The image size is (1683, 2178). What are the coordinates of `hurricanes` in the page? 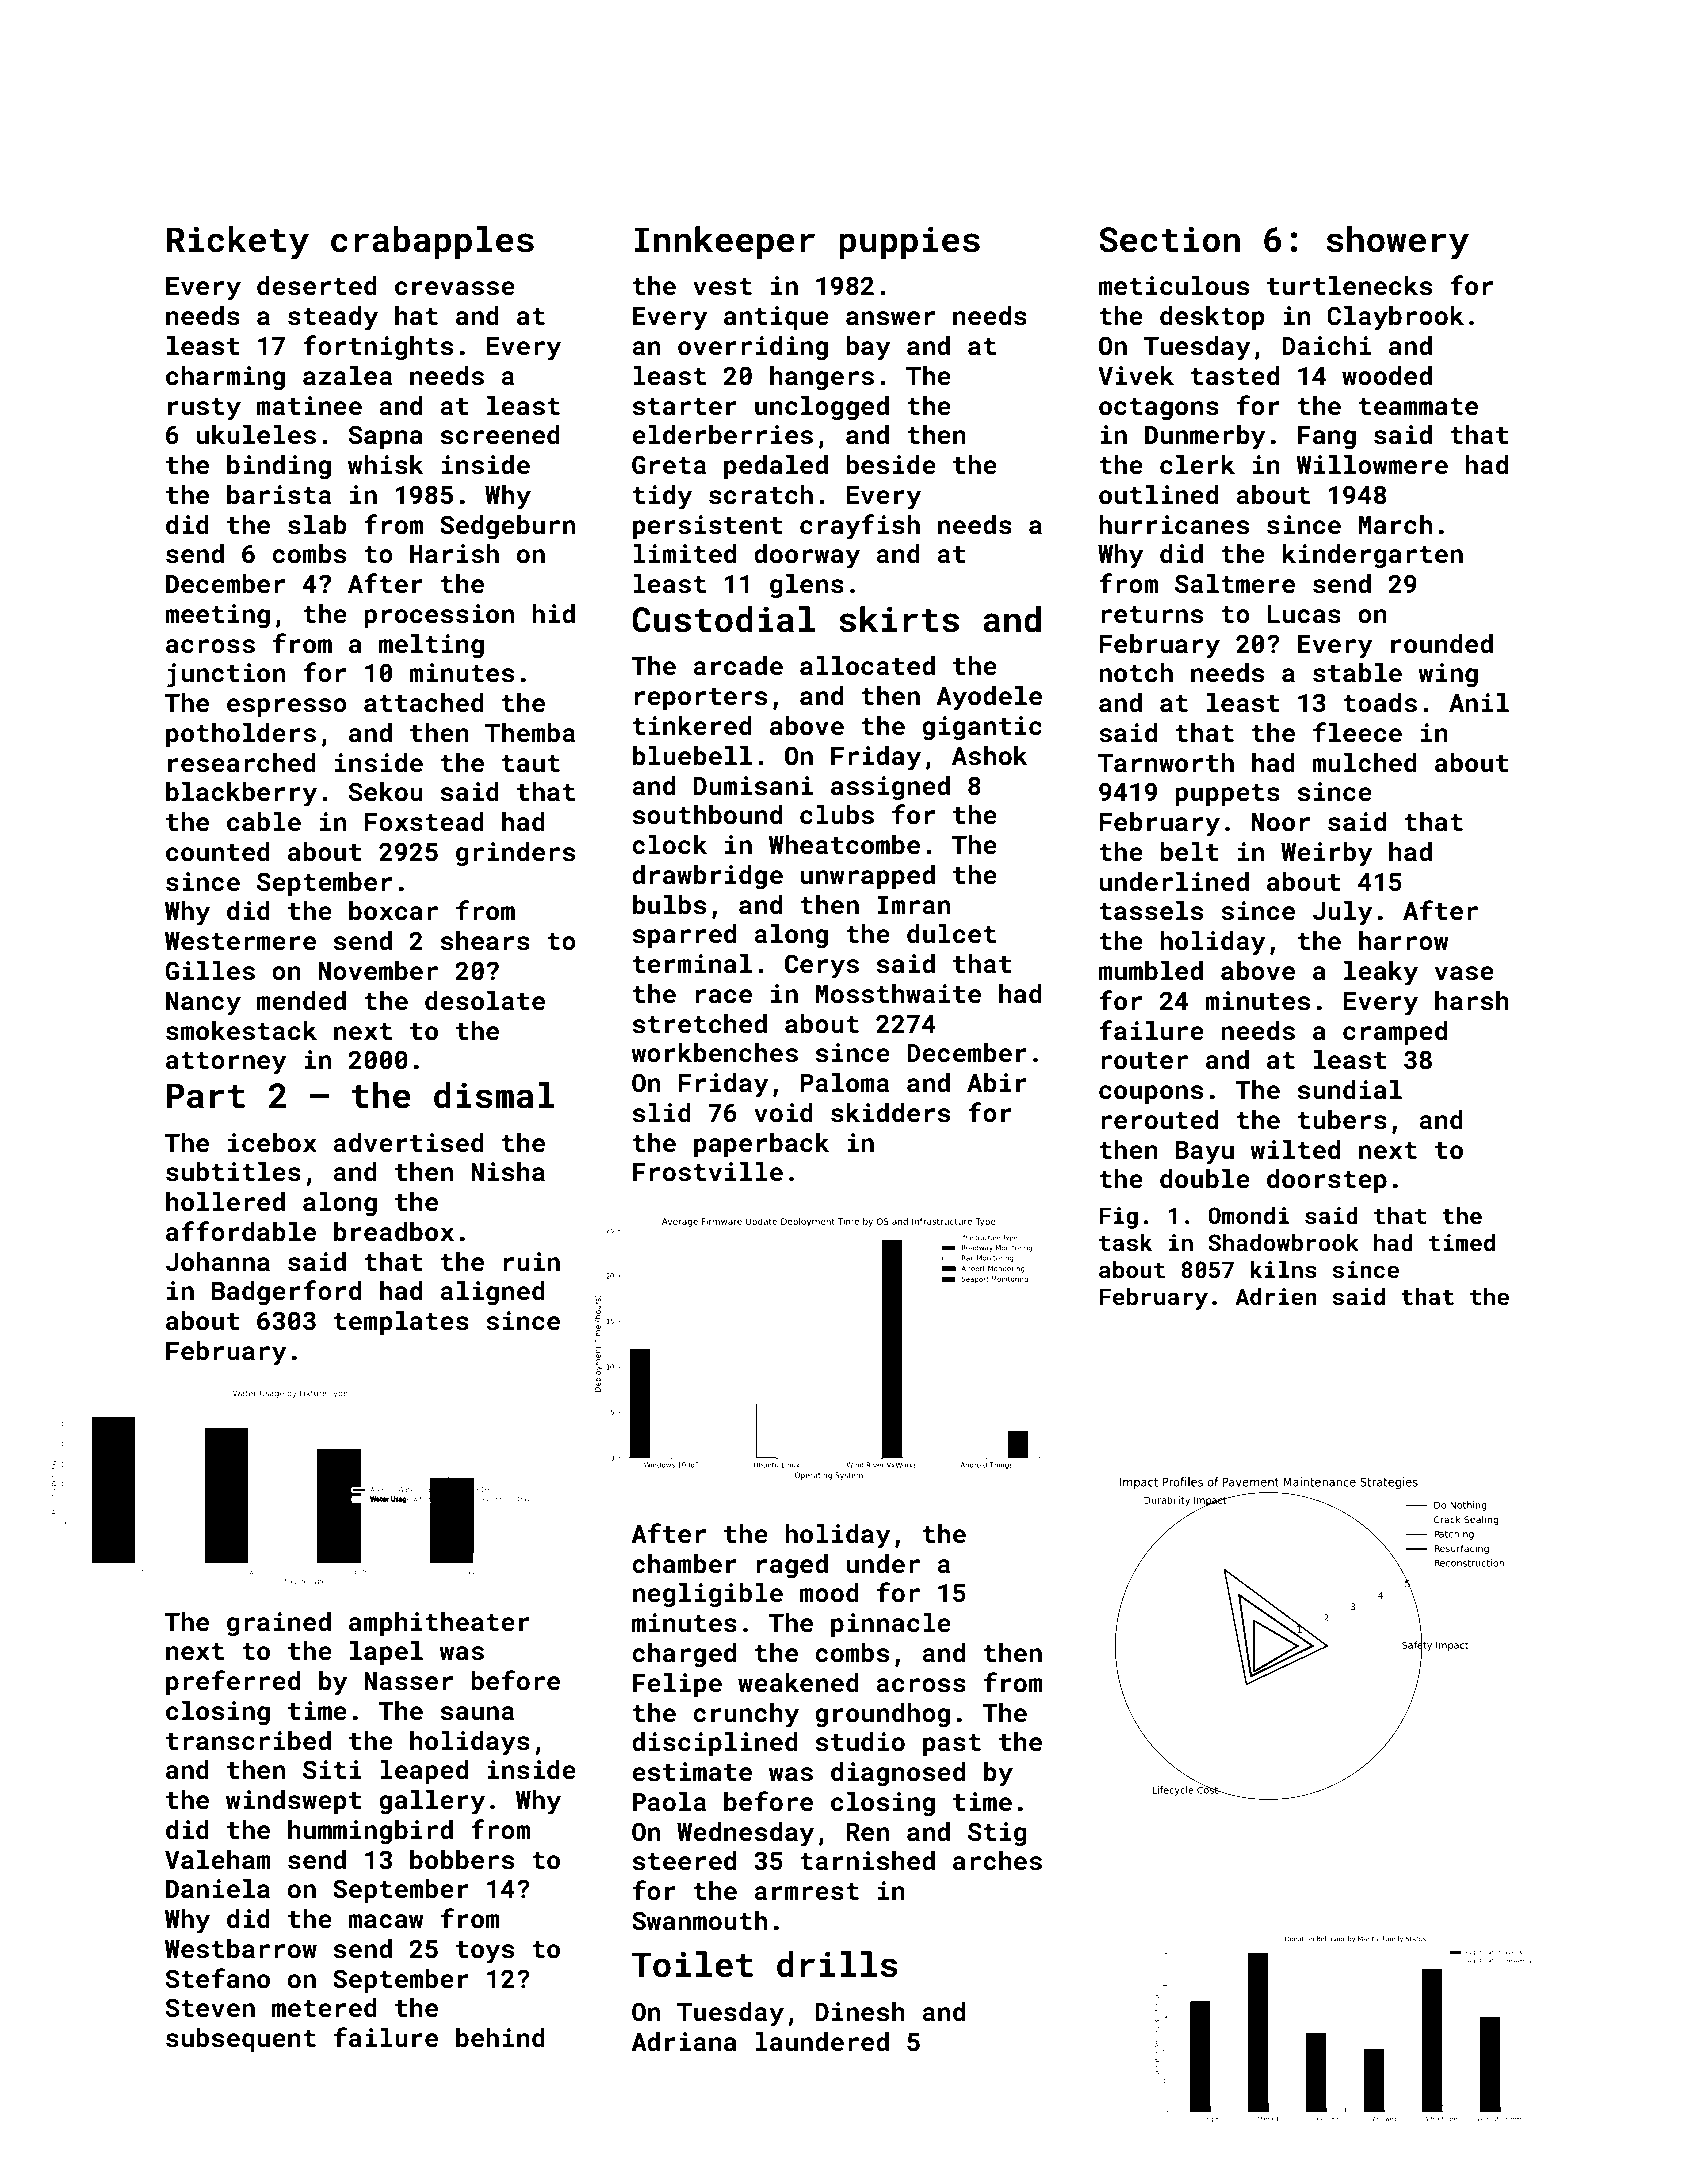 It's located at (1174, 525).
